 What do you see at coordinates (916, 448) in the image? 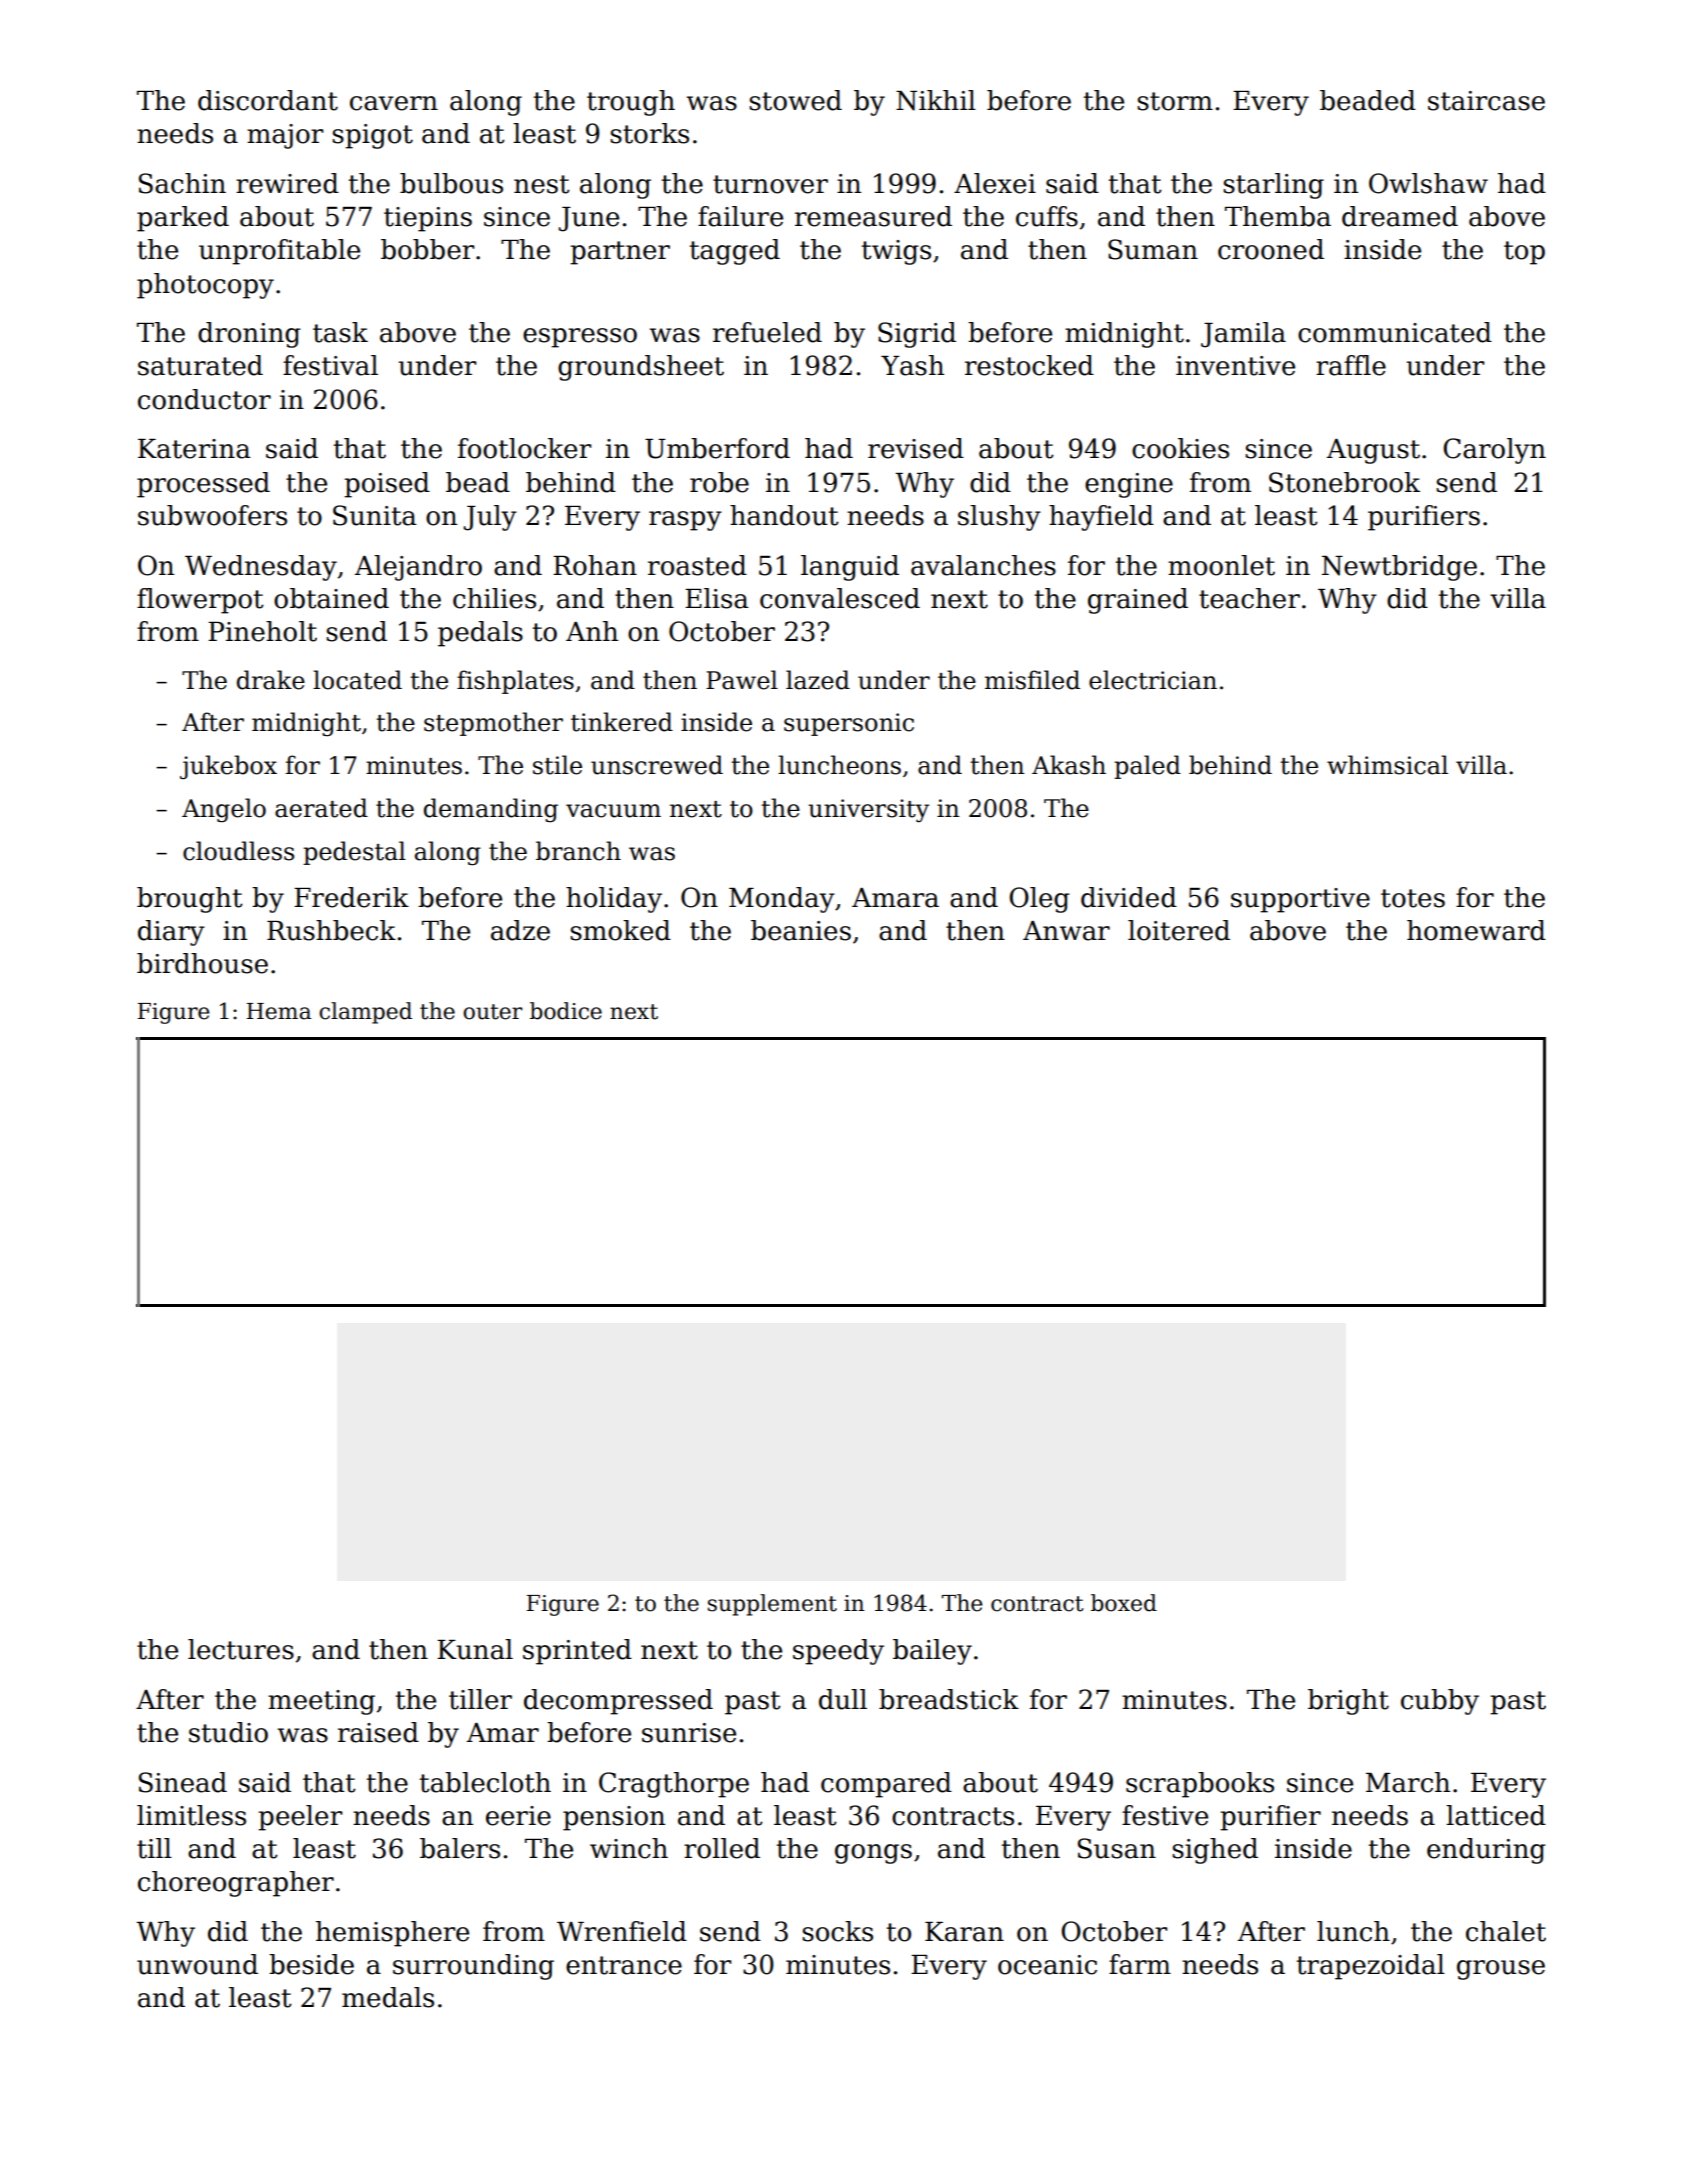
I see `revised` at bounding box center [916, 448].
